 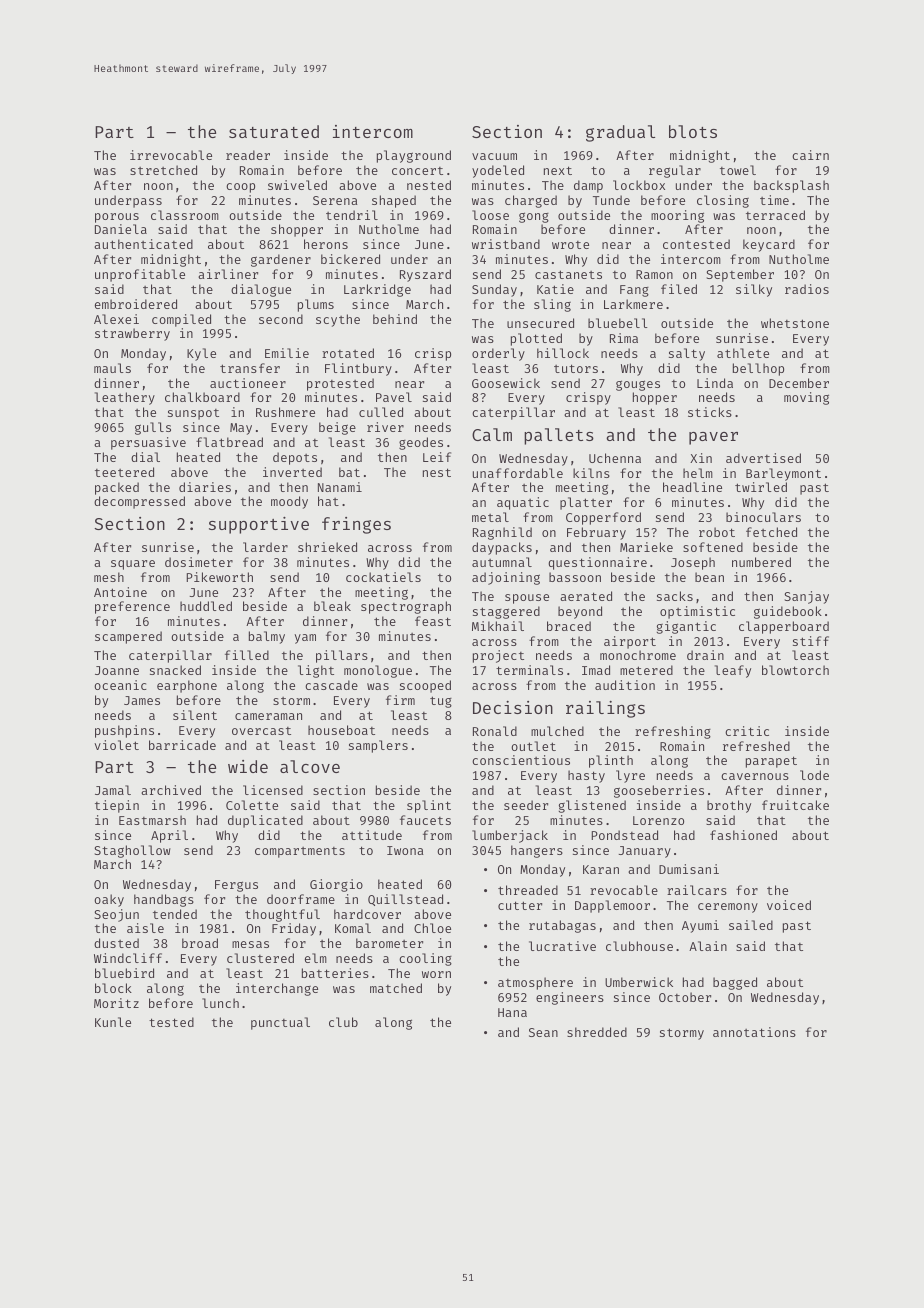 I want to click on advertised, so click(x=763, y=458).
